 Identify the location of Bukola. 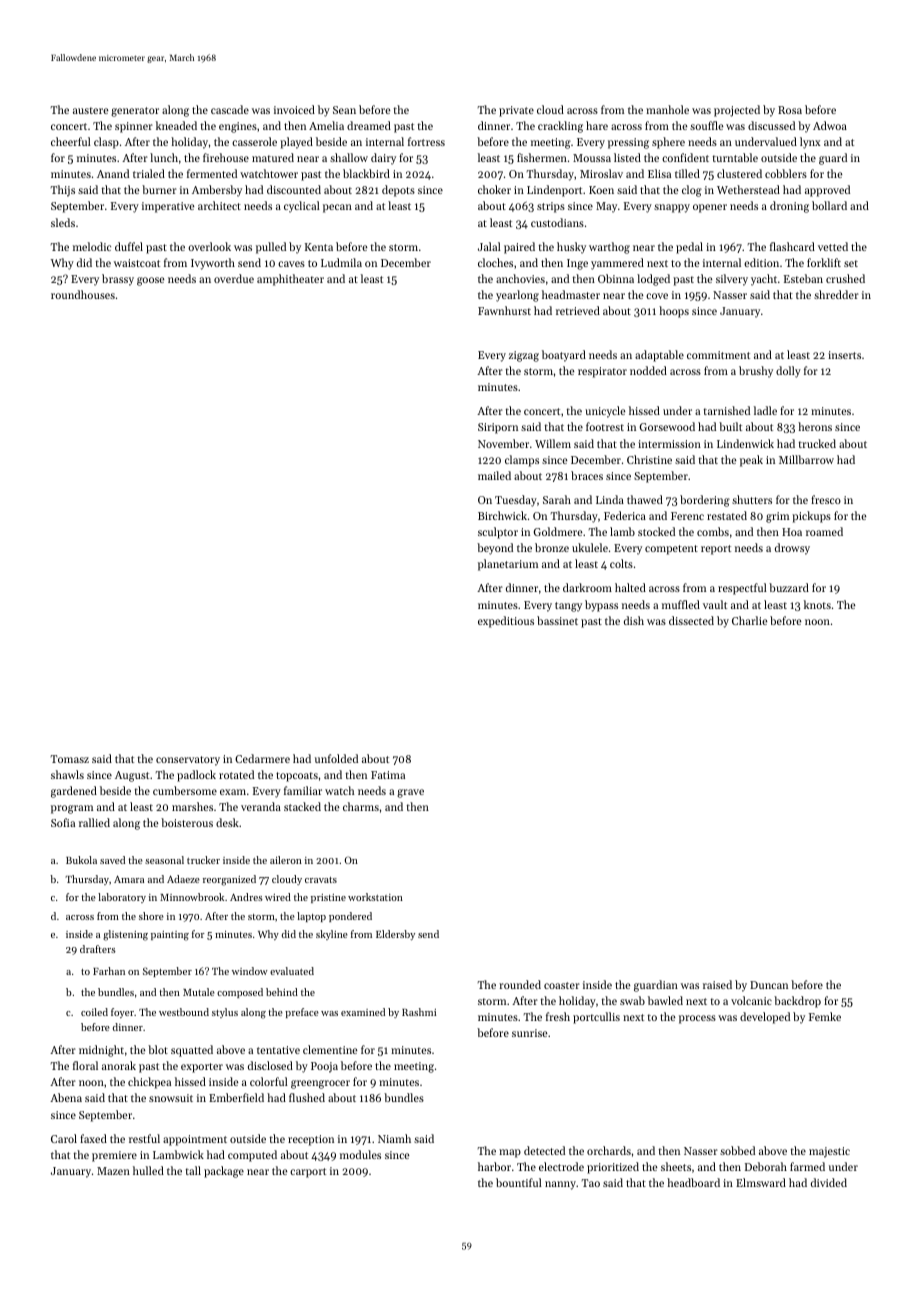
(81, 860).
